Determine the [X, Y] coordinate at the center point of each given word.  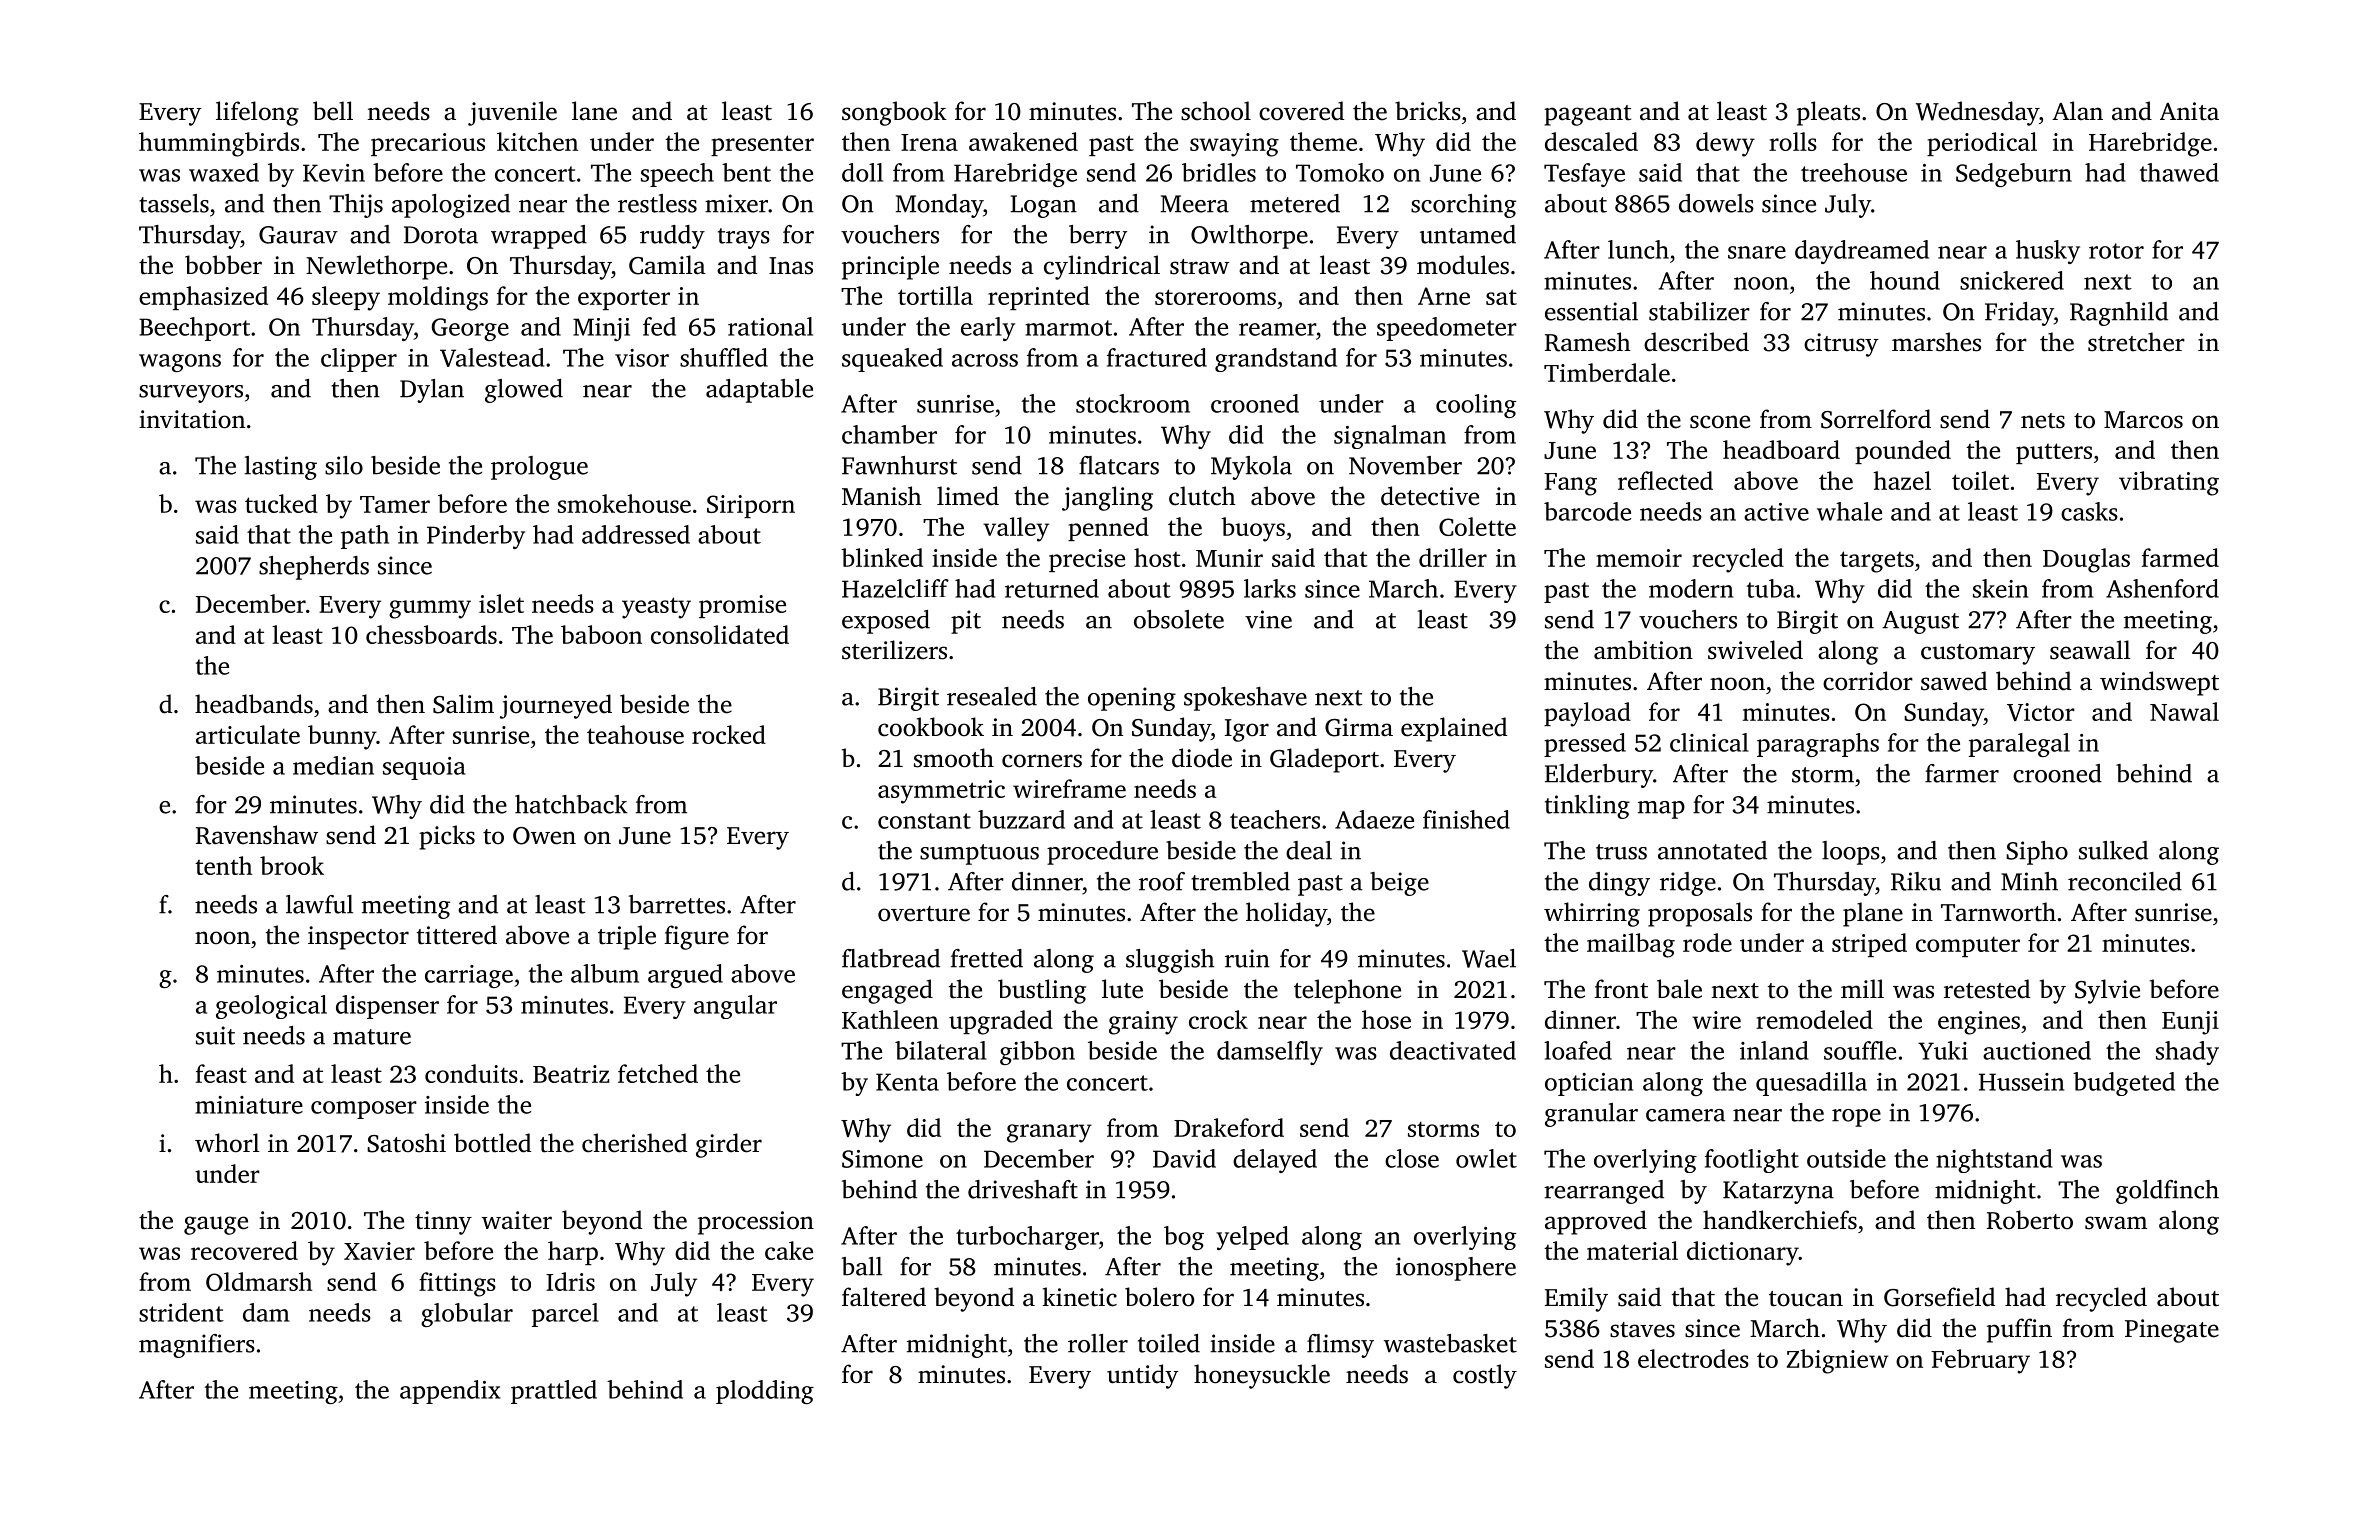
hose [1386, 1019]
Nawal [2184, 711]
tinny [443, 1223]
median [333, 765]
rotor [2116, 251]
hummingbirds [219, 144]
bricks [1428, 111]
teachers [1275, 819]
